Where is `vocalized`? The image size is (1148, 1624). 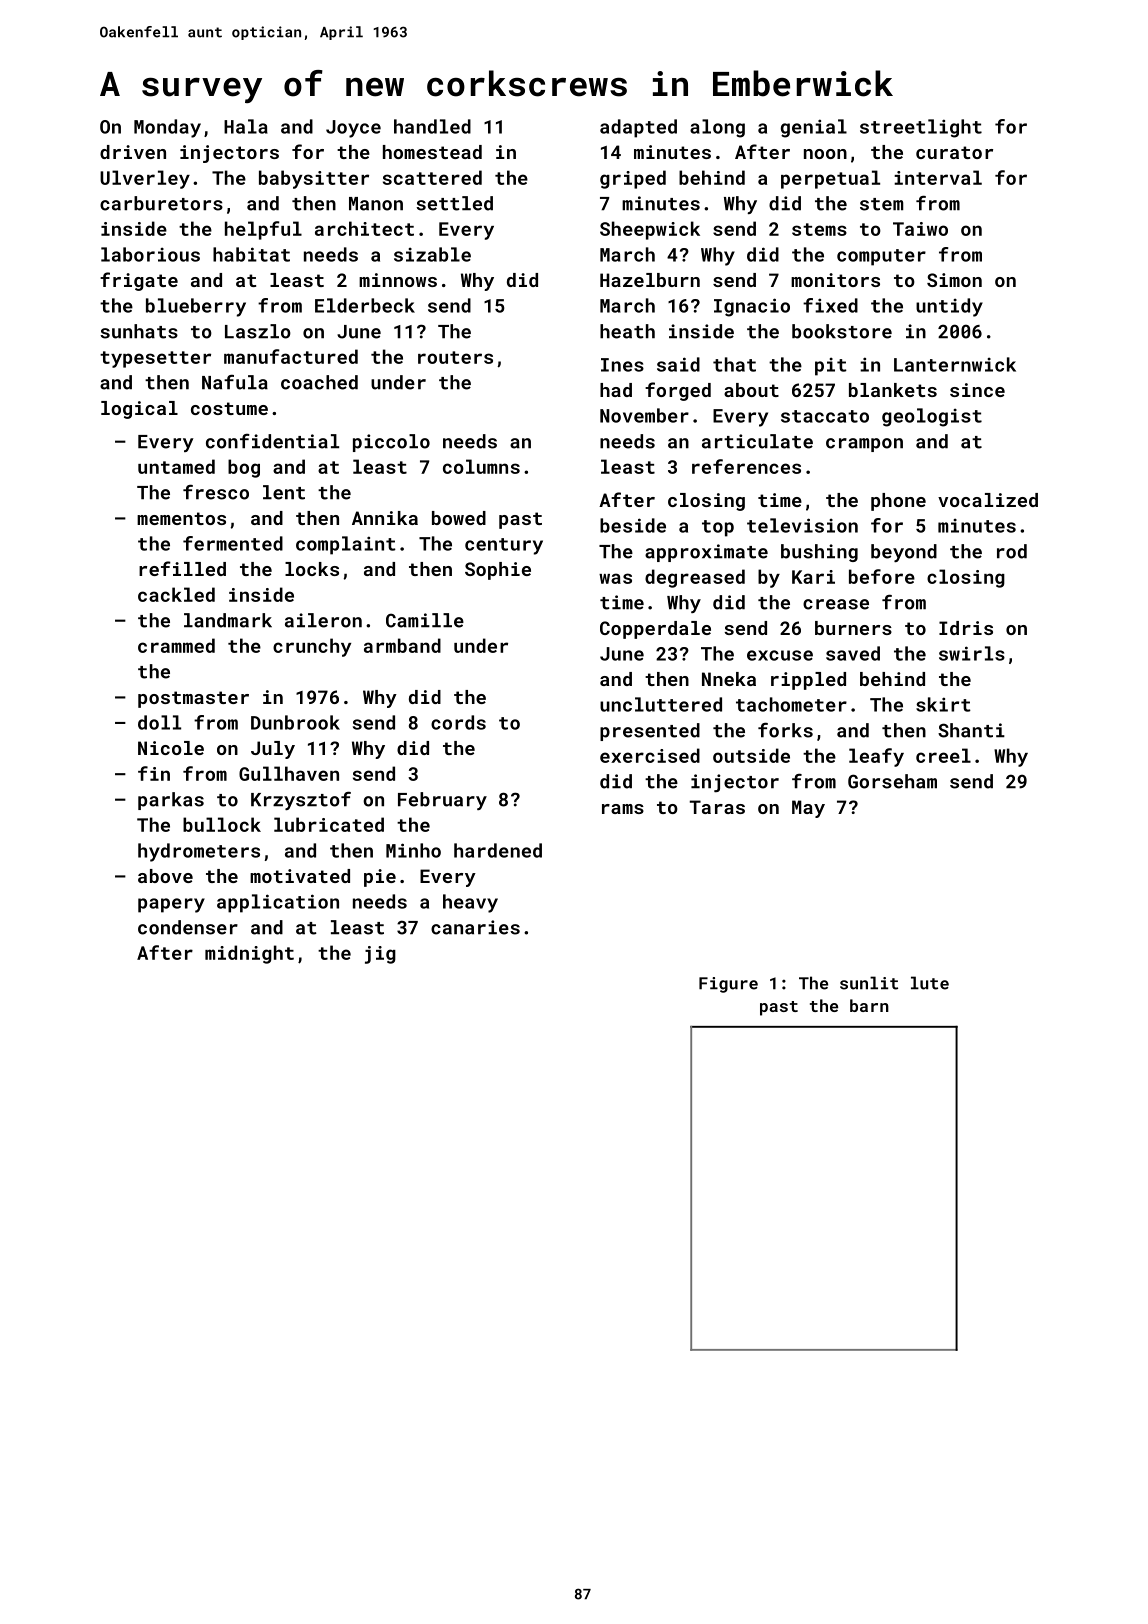 vocalized is located at coordinates (988, 500).
